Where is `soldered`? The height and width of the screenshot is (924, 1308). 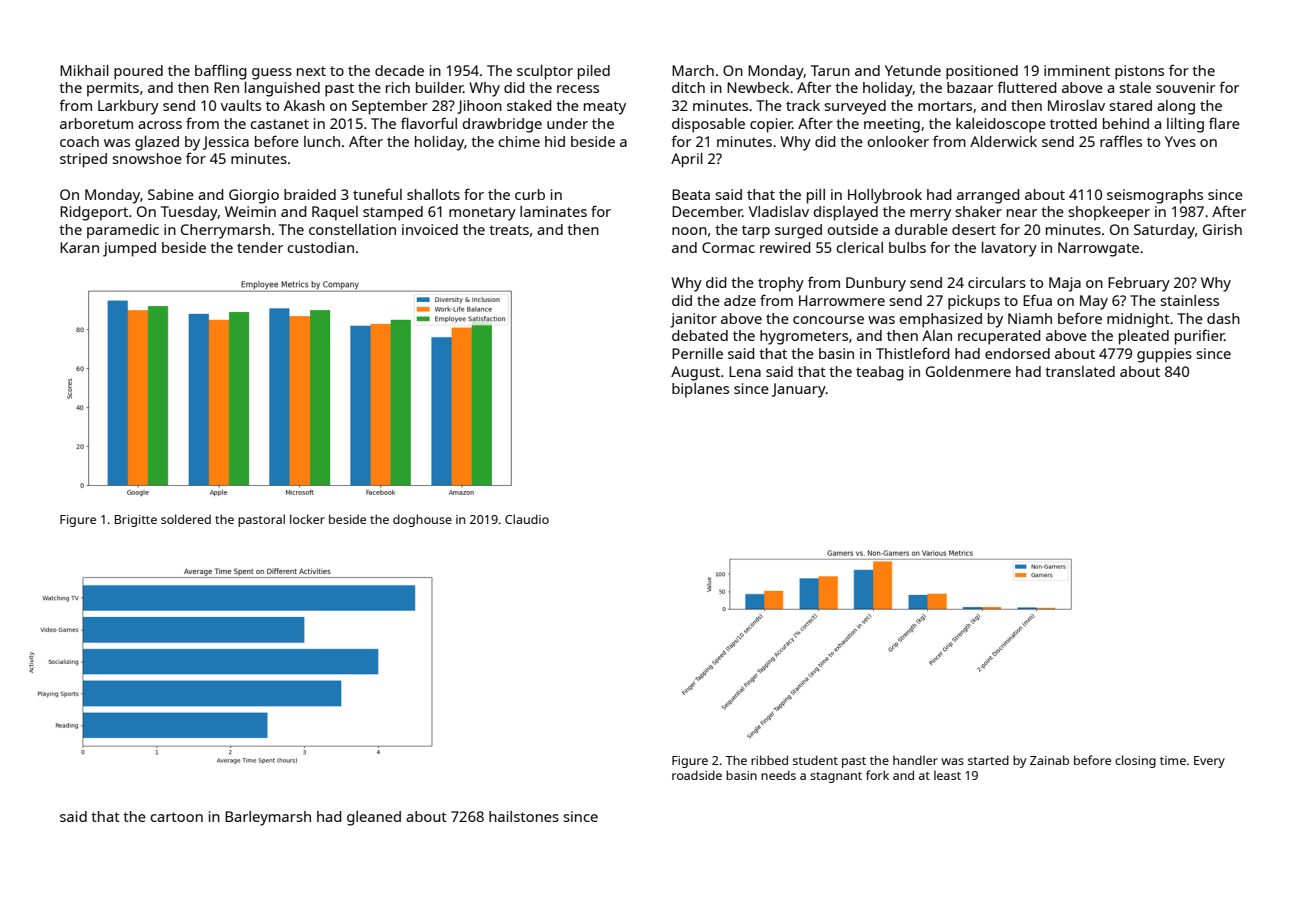 soldered is located at coordinates (186, 519).
